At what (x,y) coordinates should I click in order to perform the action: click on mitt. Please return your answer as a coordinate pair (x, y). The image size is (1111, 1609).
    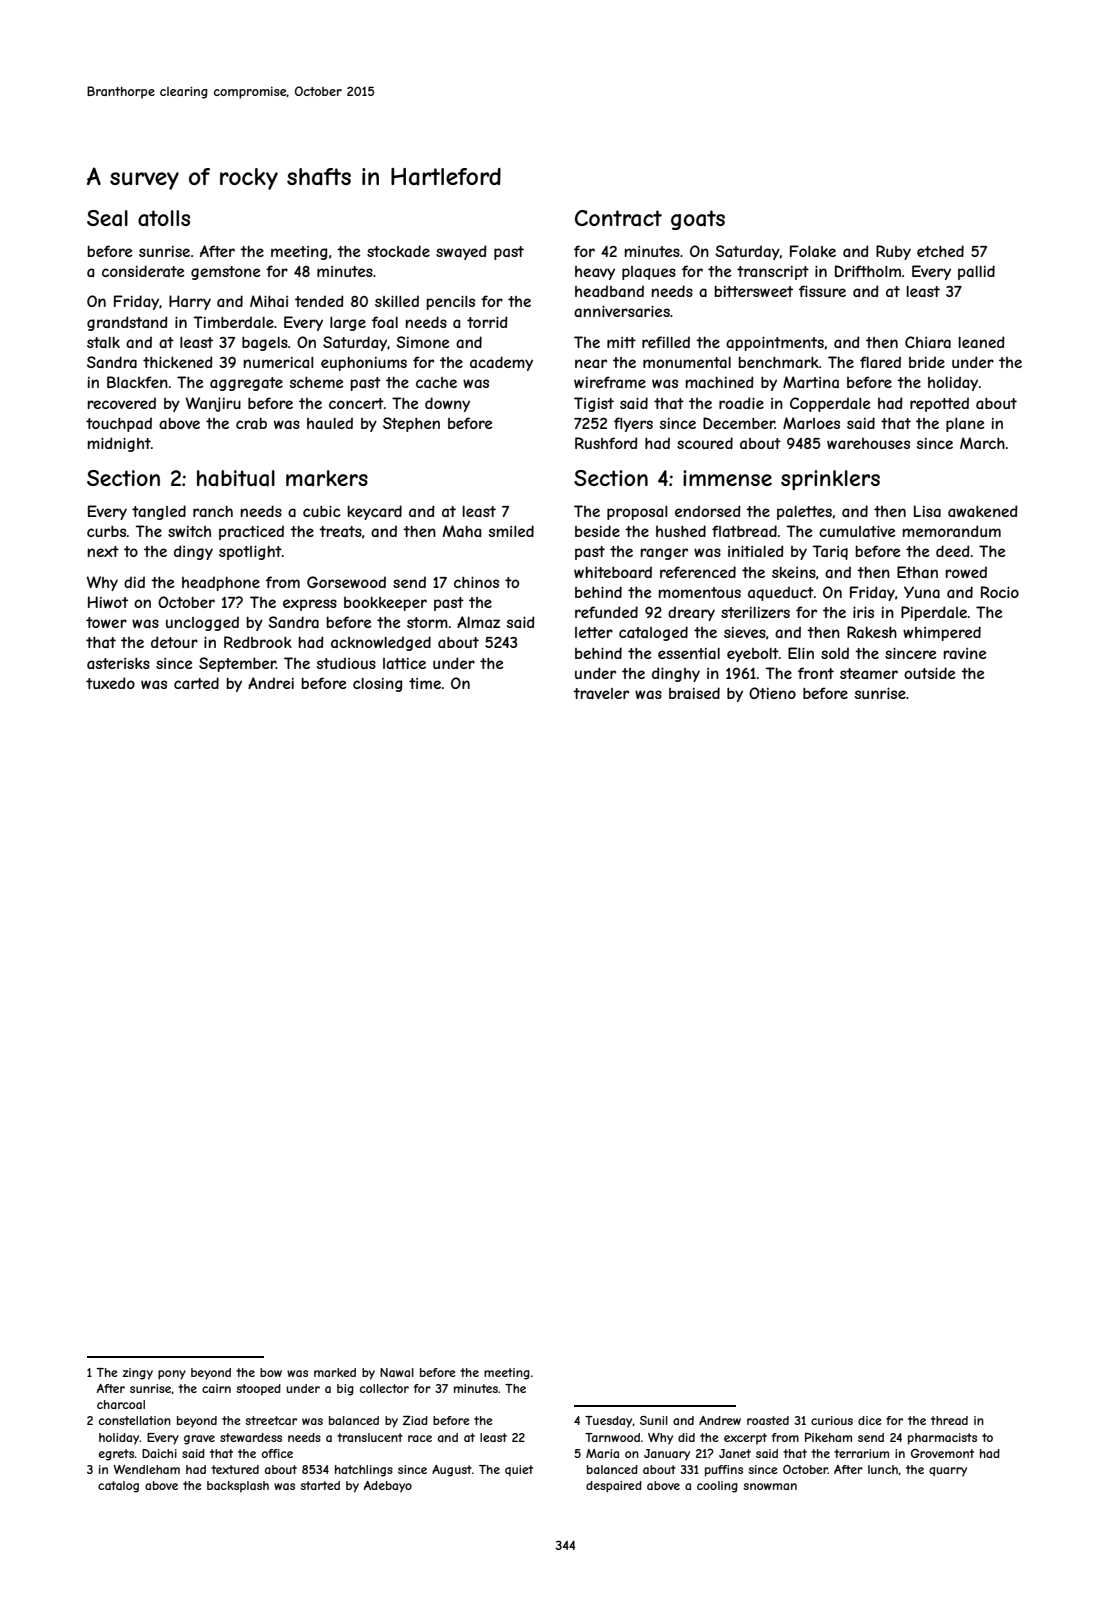
    Looking at the image, I should click on (621, 342).
